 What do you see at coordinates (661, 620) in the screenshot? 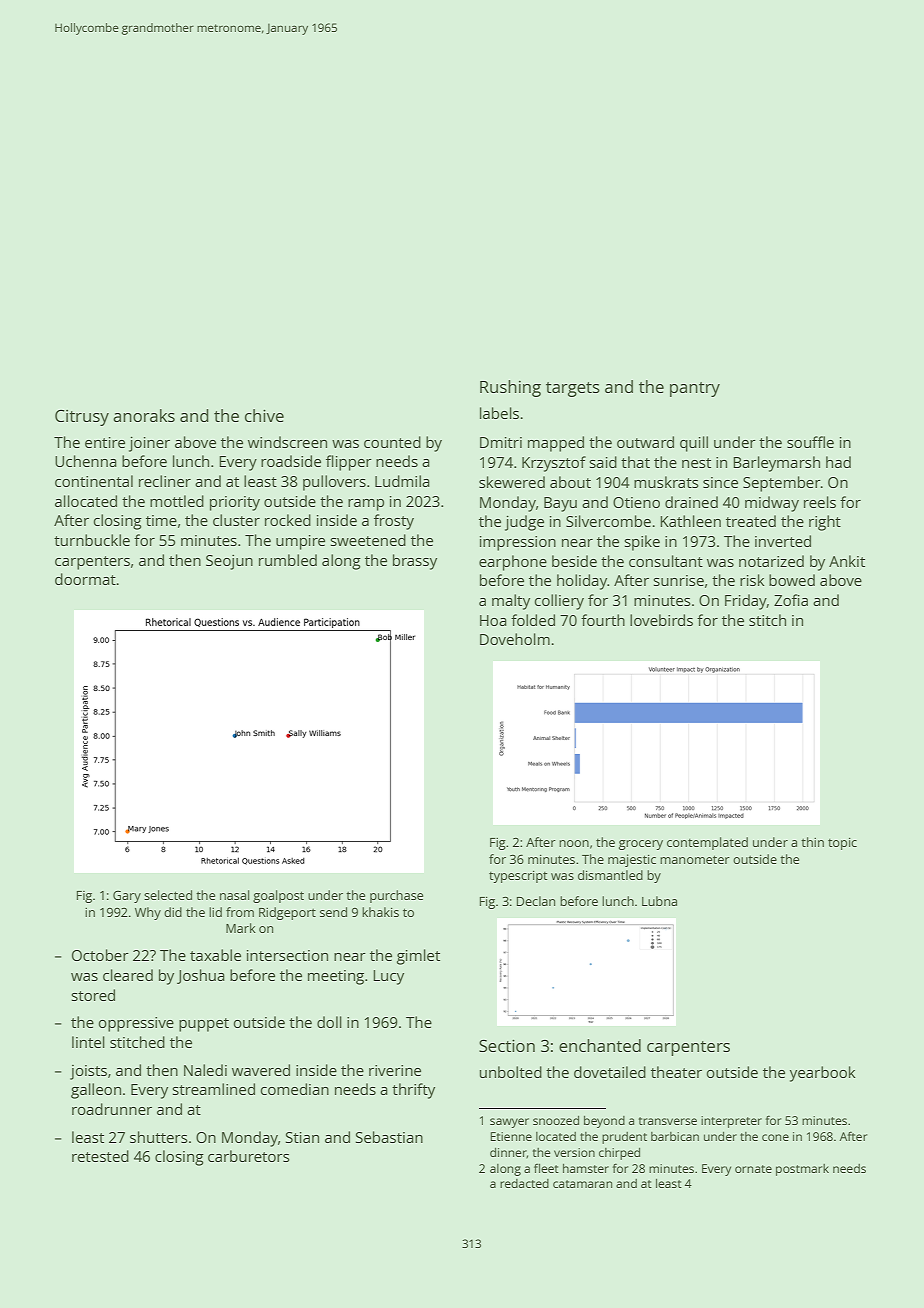
I see `lovebirds` at bounding box center [661, 620].
